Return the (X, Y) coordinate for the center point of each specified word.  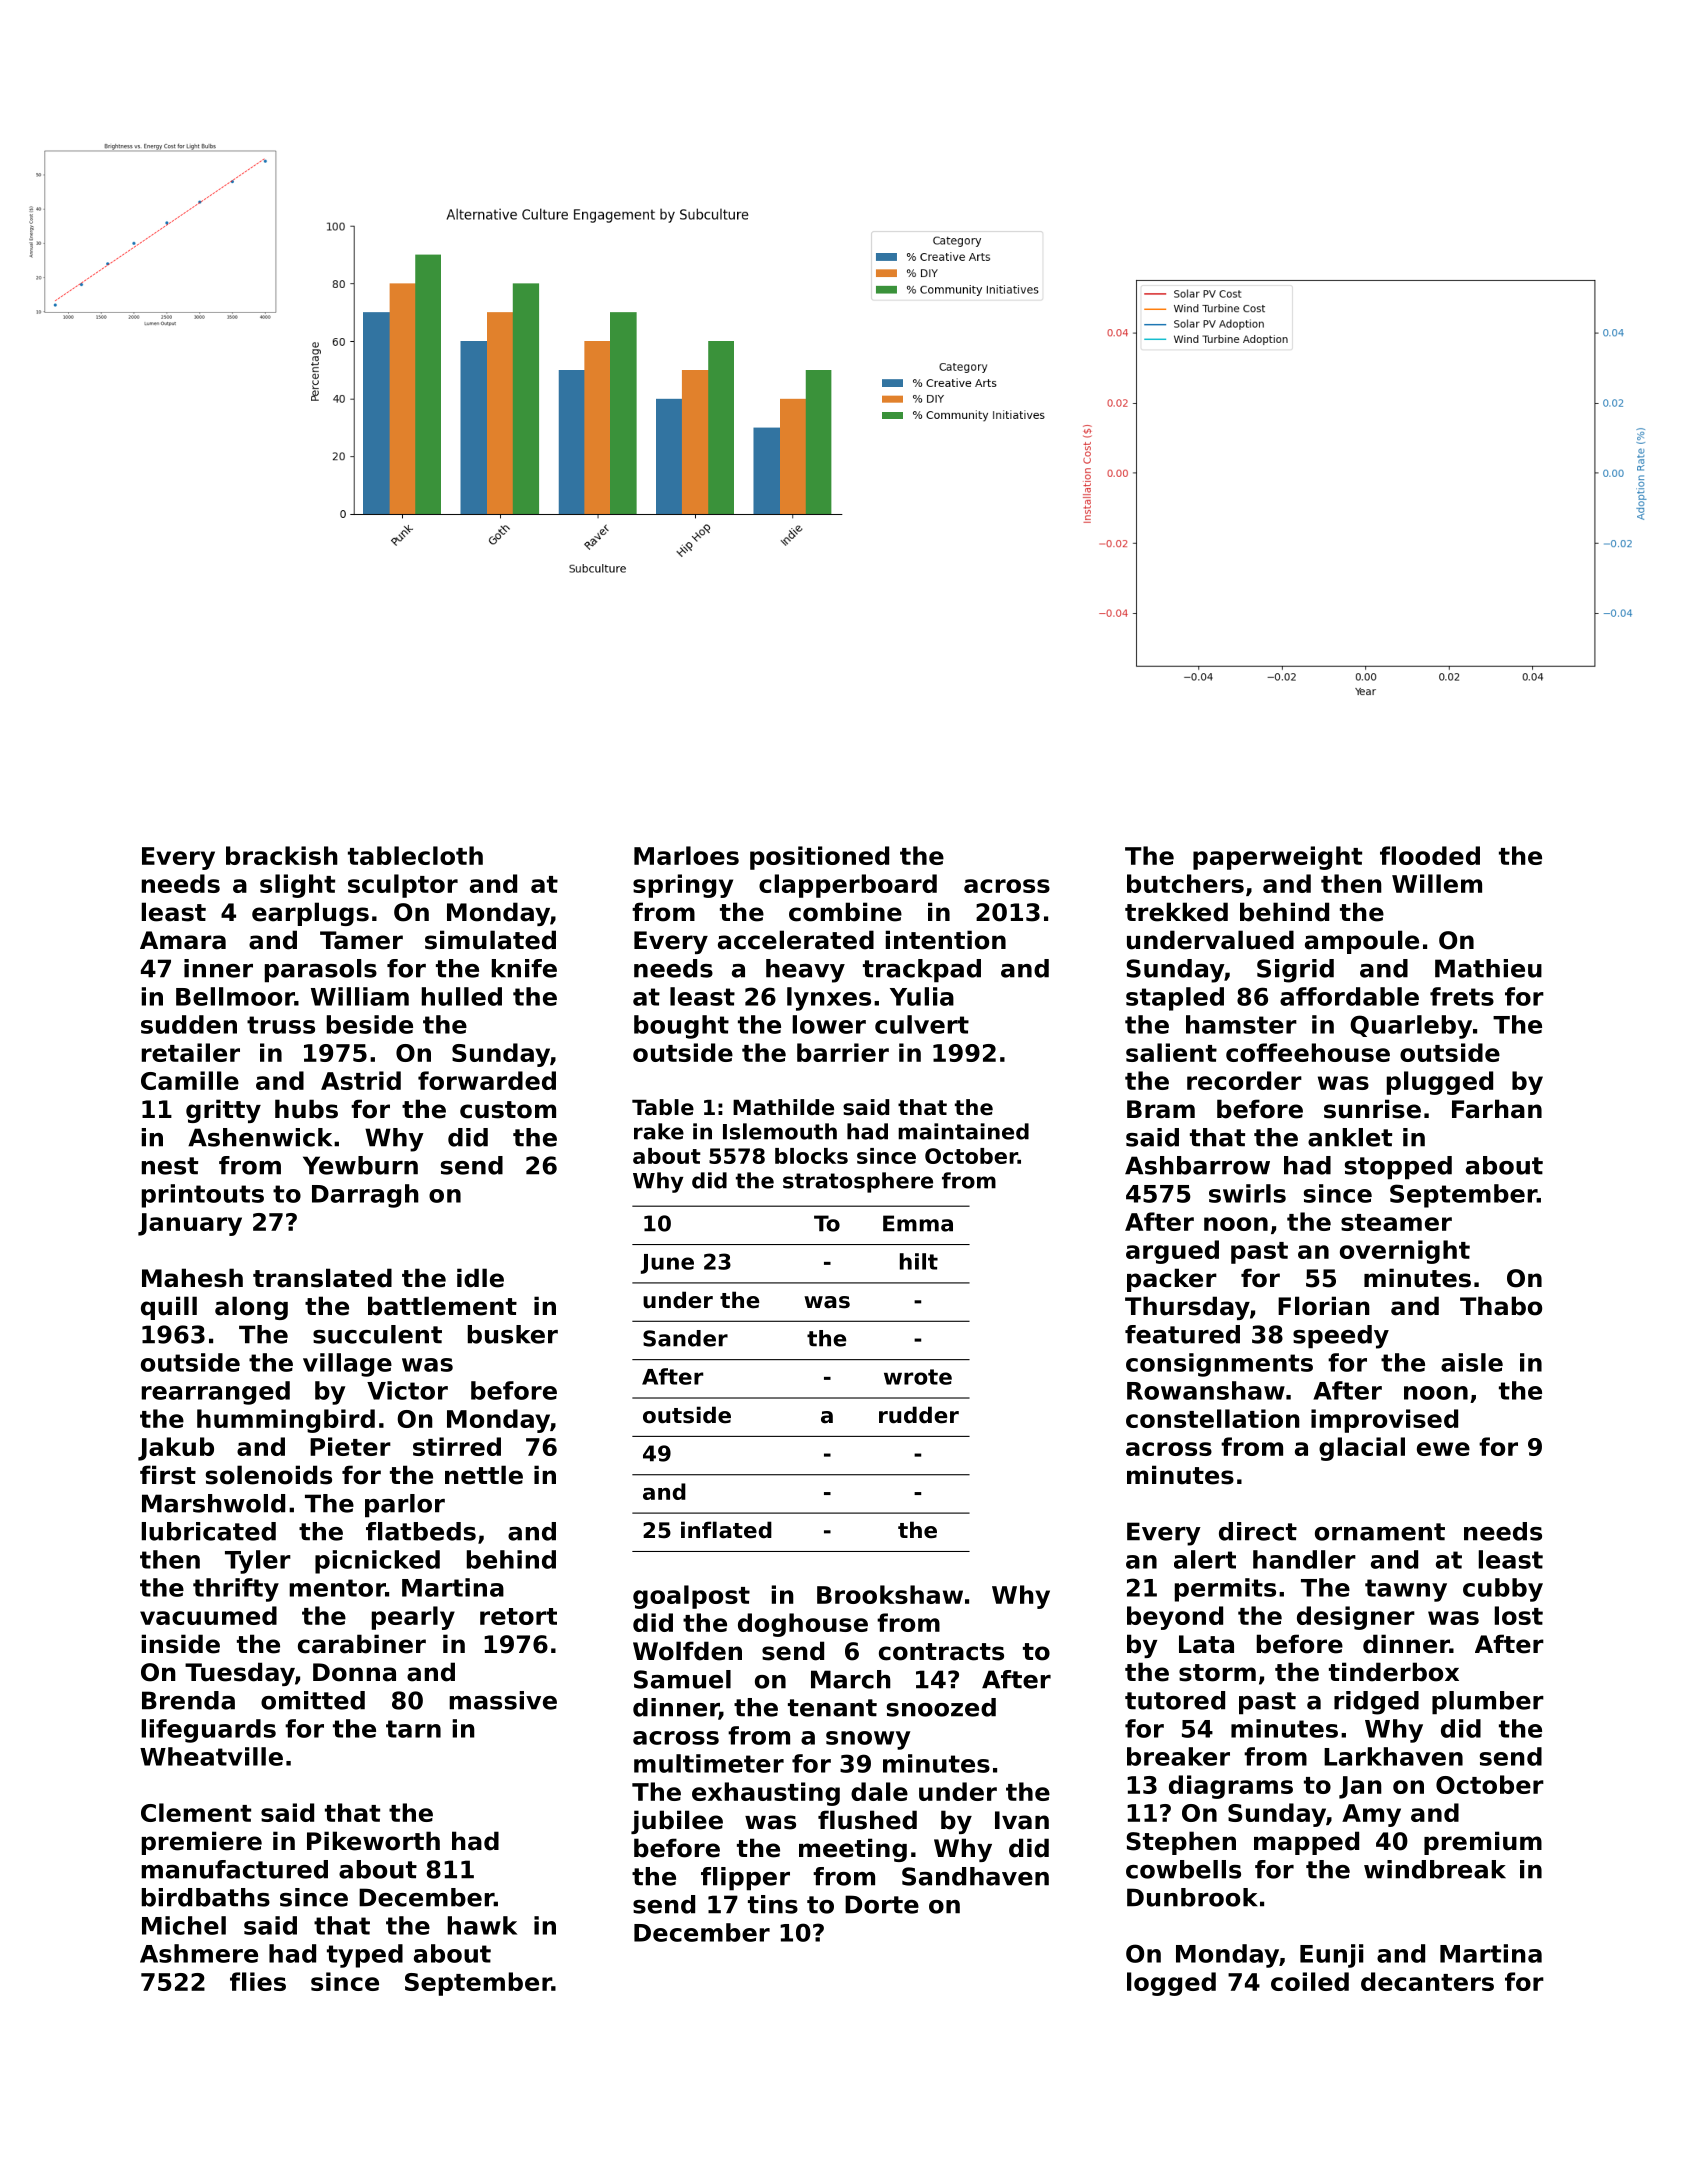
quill (169, 1308)
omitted (313, 1700)
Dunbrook (1192, 1897)
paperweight (1277, 858)
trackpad (922, 971)
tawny (1406, 1590)
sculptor (403, 886)
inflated (726, 1530)
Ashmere (199, 1953)
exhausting (766, 1794)
